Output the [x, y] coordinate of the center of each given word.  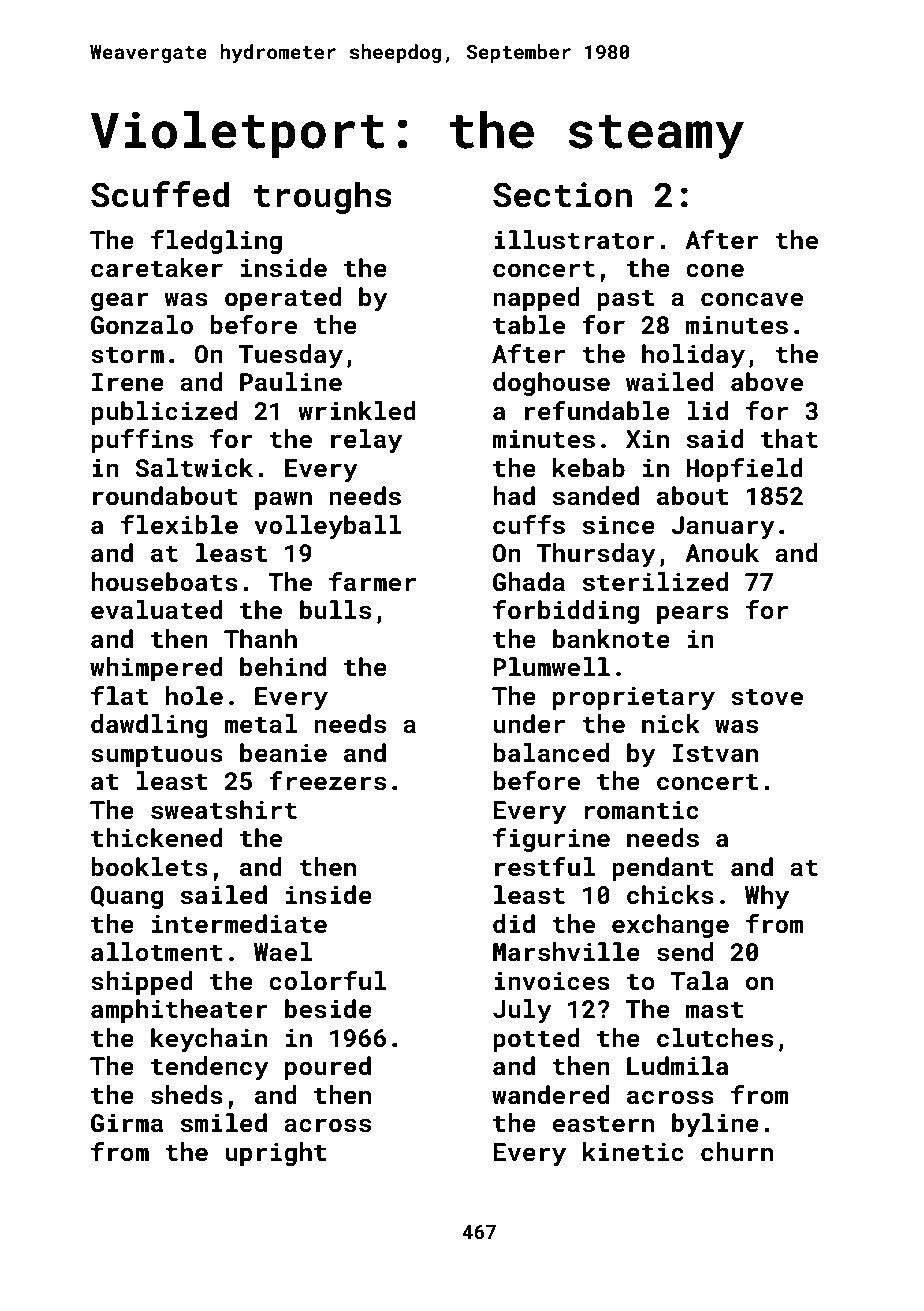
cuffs [529, 525]
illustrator [574, 240]
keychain [209, 1040]
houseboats [164, 582]
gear [120, 301]
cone [715, 270]
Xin [647, 439]
